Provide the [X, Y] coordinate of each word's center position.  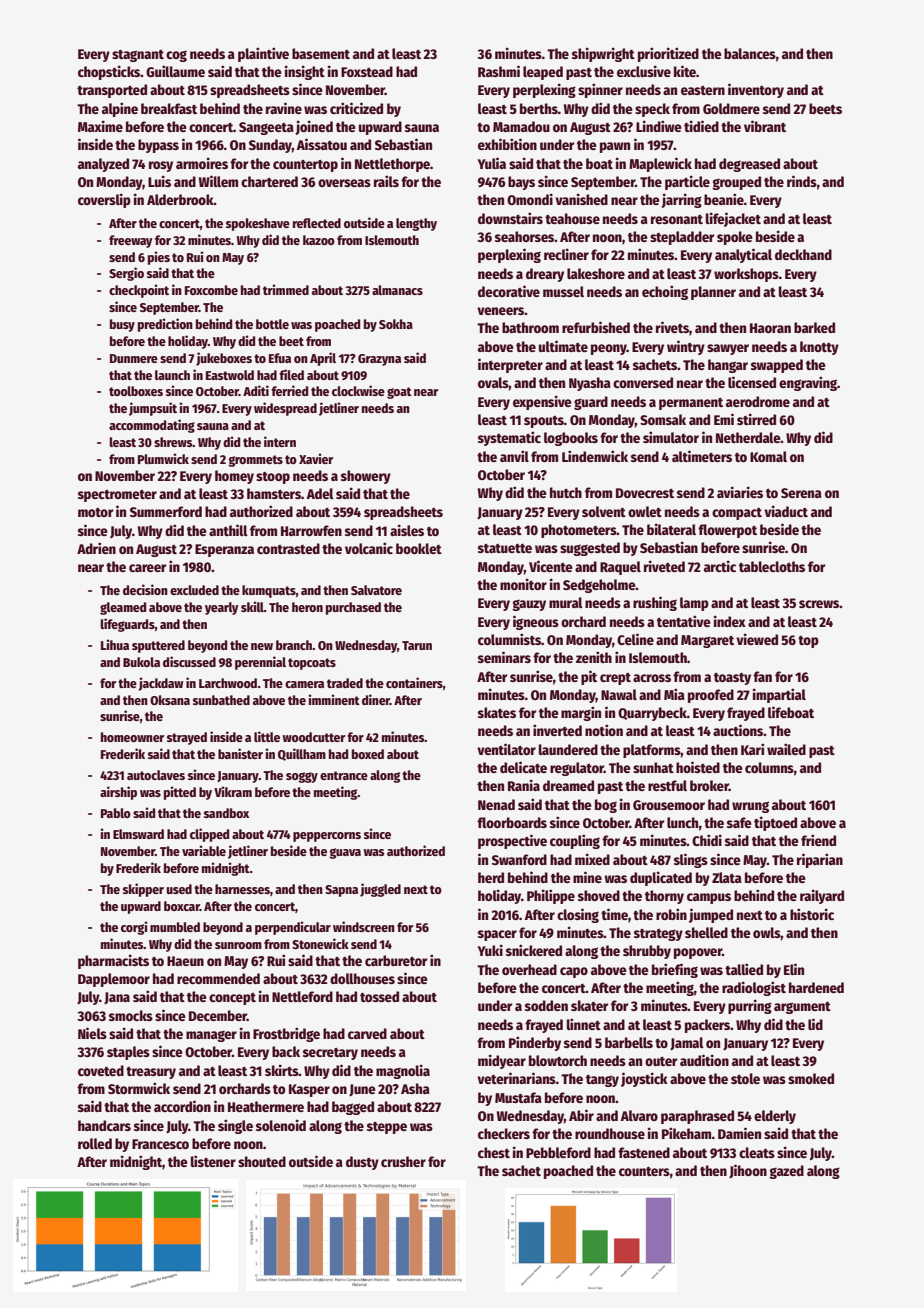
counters [644, 1171]
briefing [675, 970]
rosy [161, 166]
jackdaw [160, 684]
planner [713, 293]
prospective [512, 841]
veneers [501, 311]
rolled [95, 1143]
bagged [353, 1108]
